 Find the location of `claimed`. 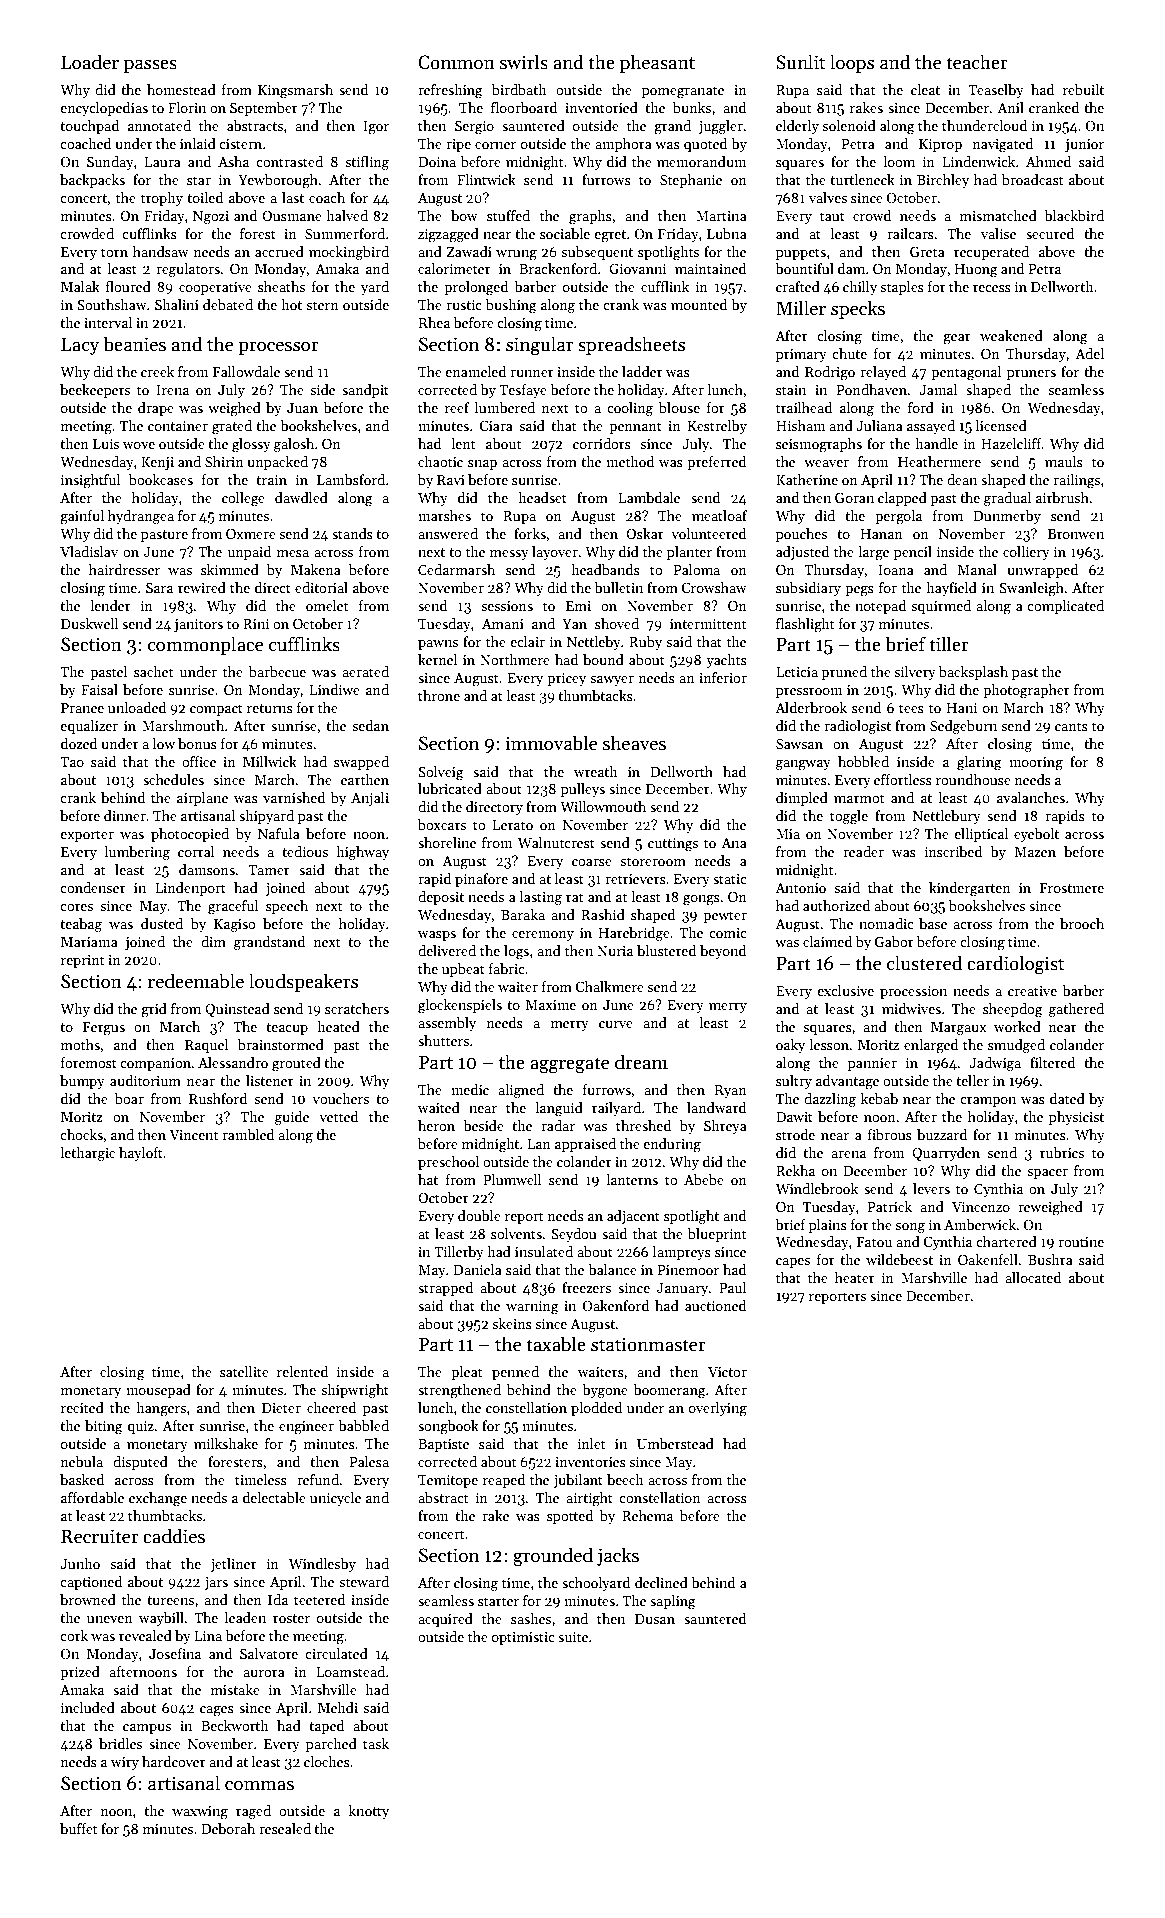

claimed is located at coordinates (827, 941).
